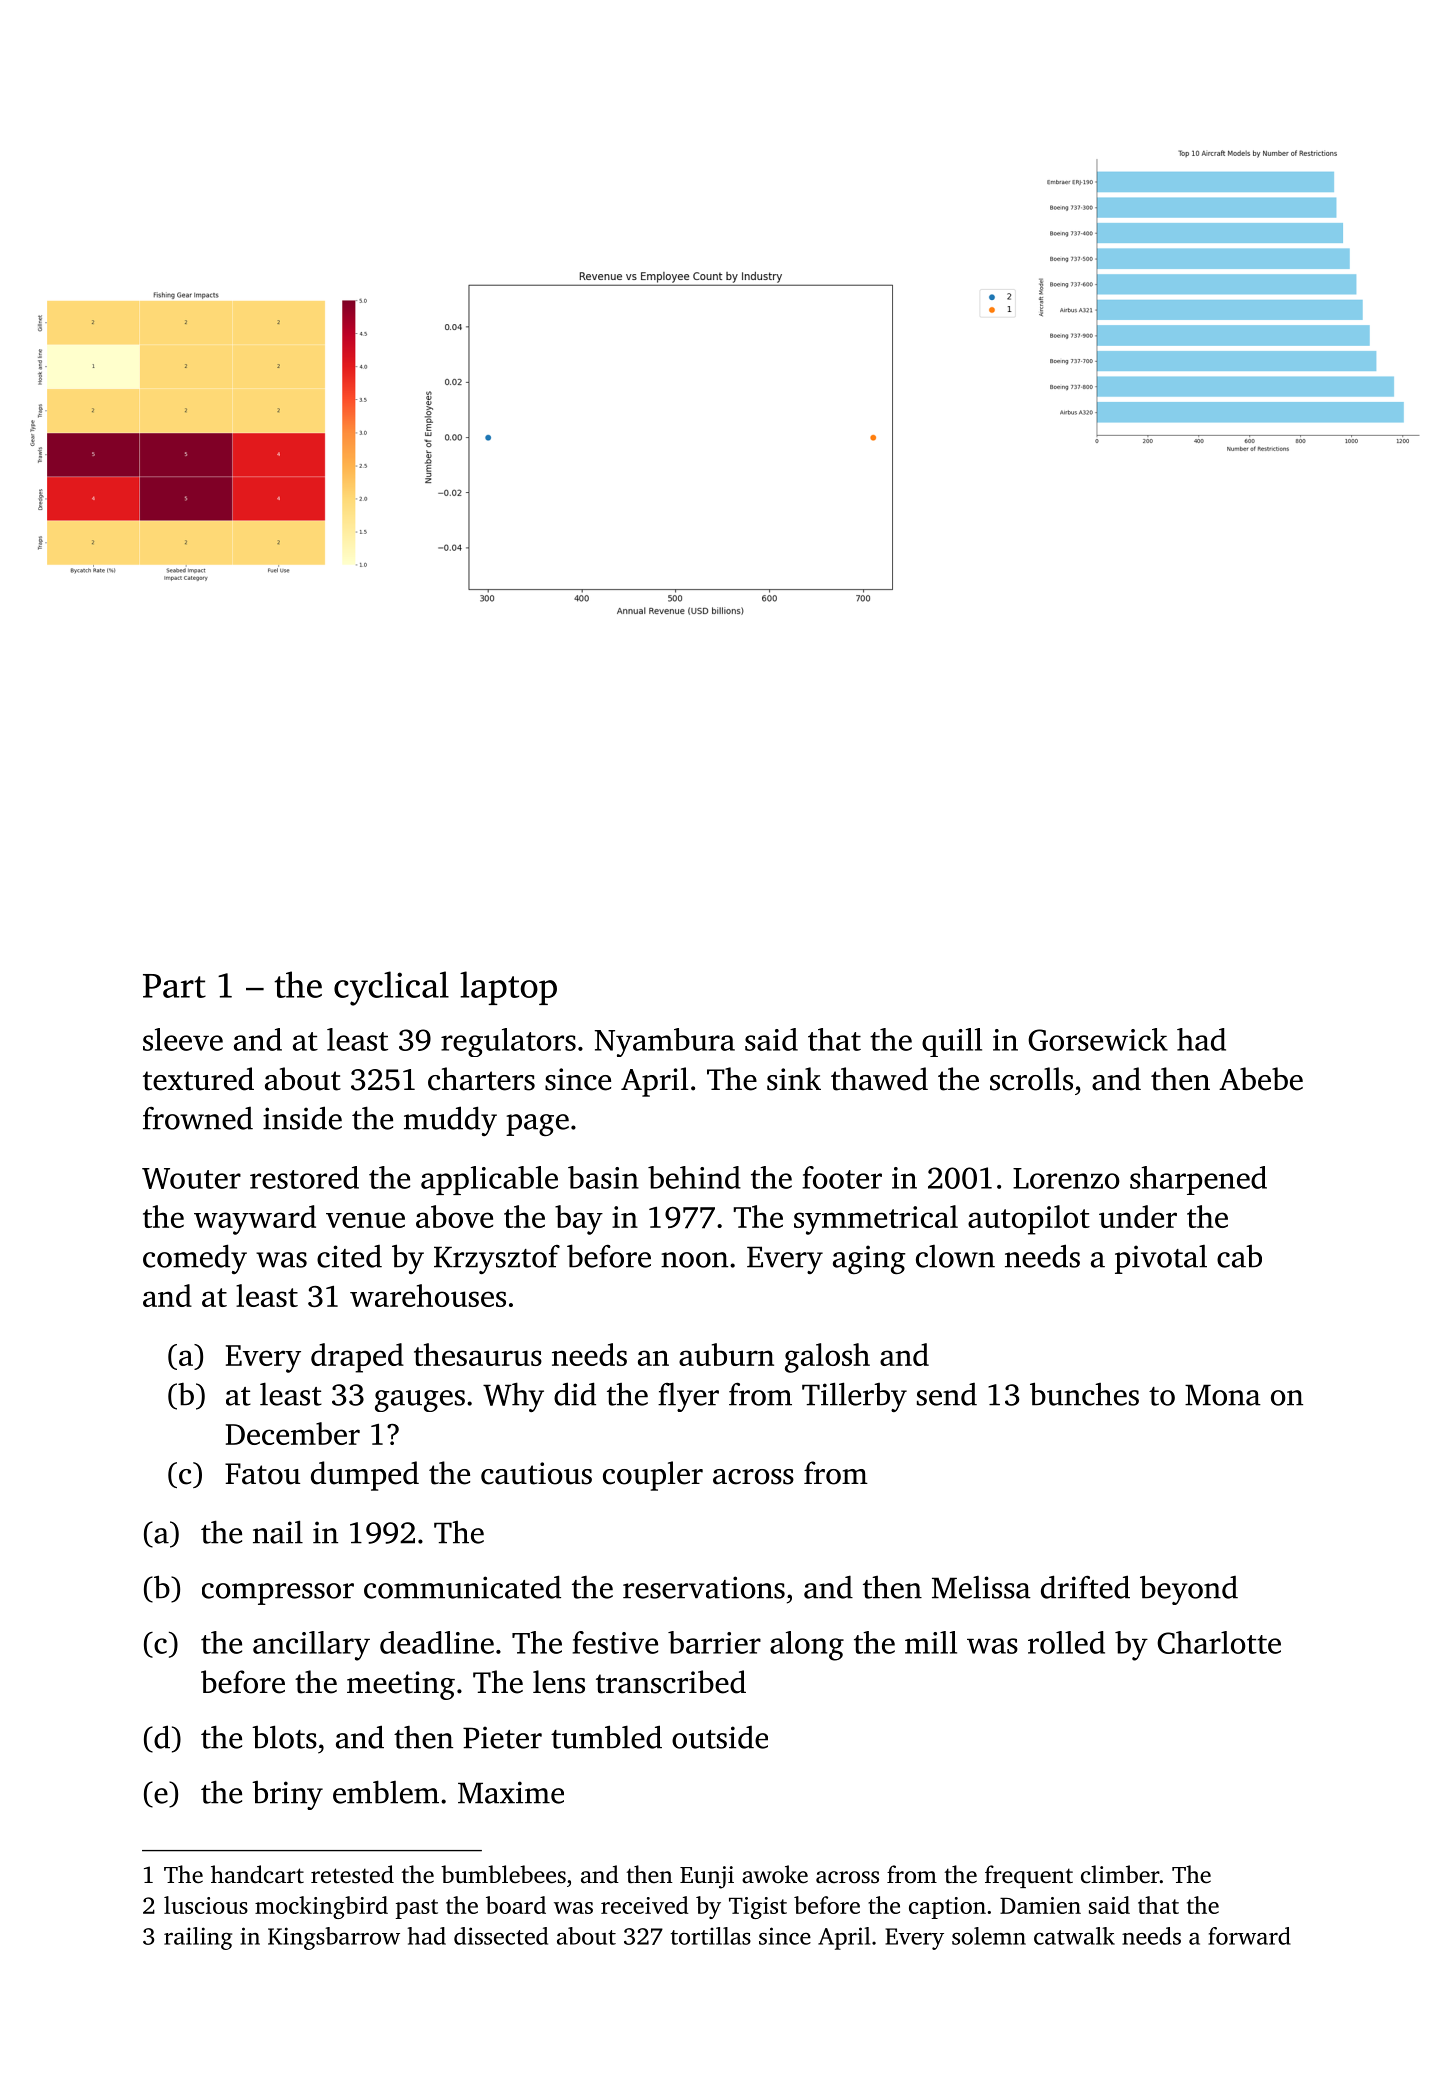  Describe the element at coordinates (334, 1938) in the screenshot. I see `Kingsbarrow` at that location.
